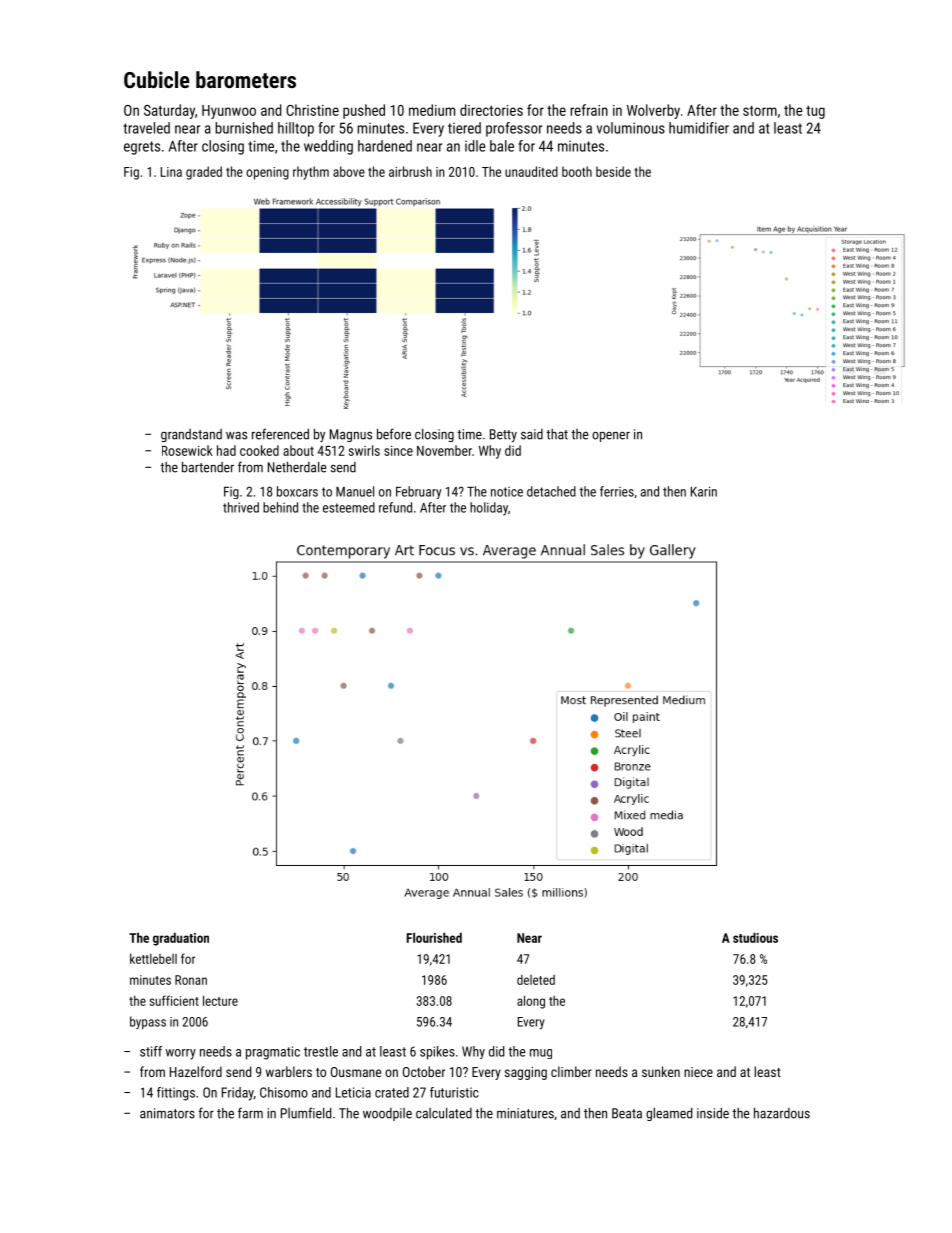  I want to click on tug, so click(815, 112).
